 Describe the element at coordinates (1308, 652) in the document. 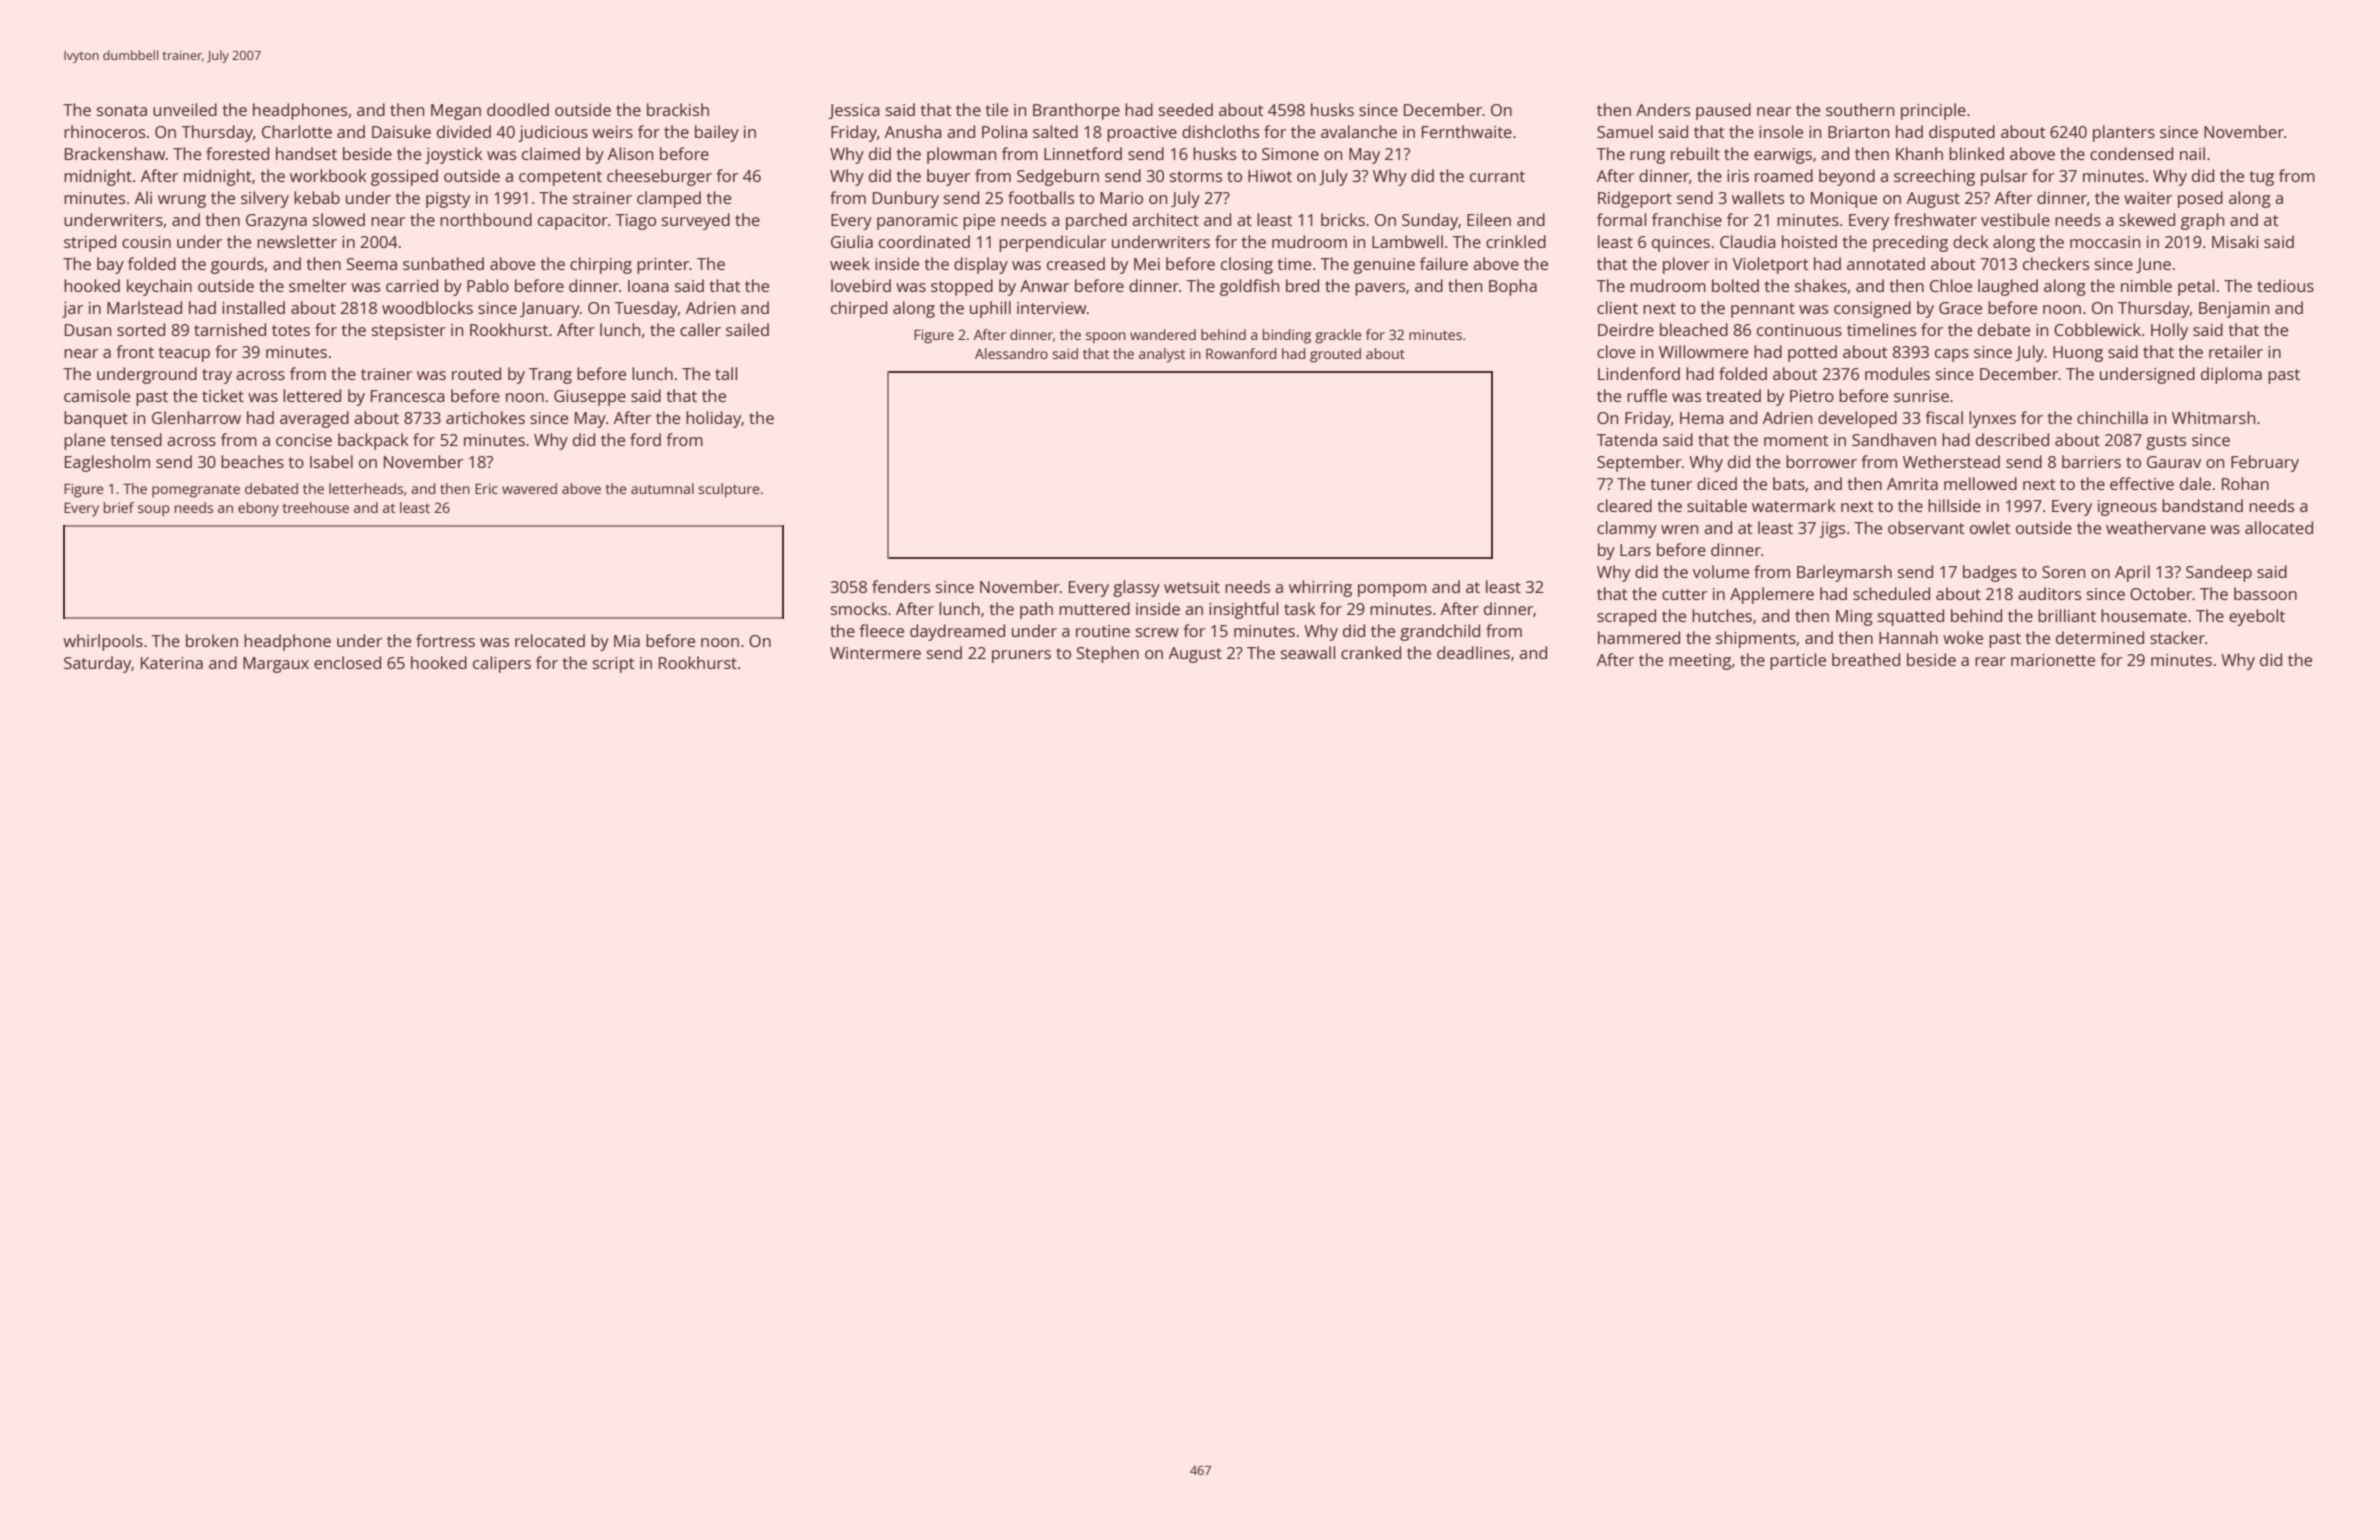

I see `seawall` at that location.
